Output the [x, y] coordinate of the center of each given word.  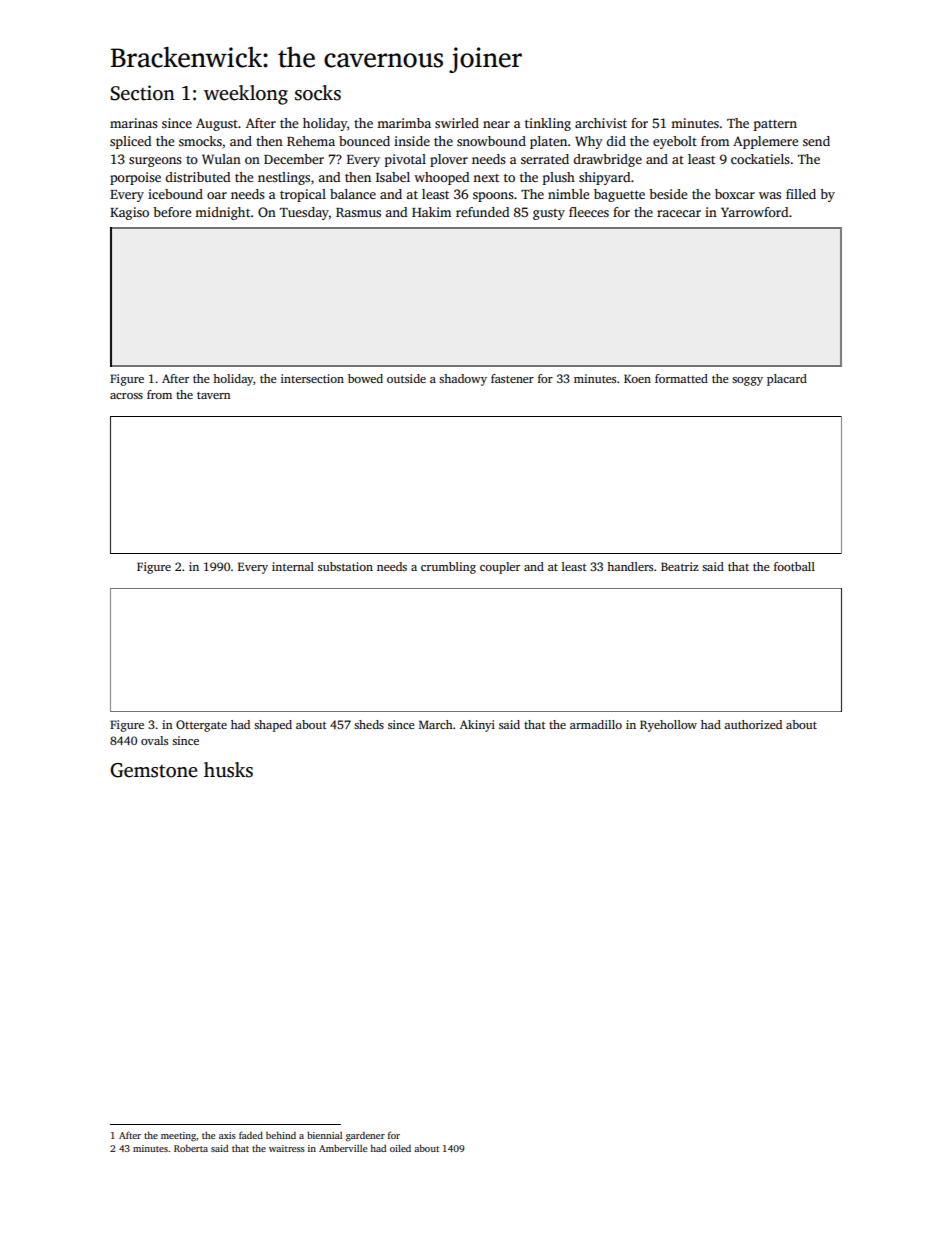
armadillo [596, 724]
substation [345, 566]
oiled [400, 1148]
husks [228, 770]
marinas [134, 123]
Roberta [191, 1148]
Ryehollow [668, 726]
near [496, 124]
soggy [747, 381]
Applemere [765, 142]
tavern [213, 395]
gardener [365, 1136]
